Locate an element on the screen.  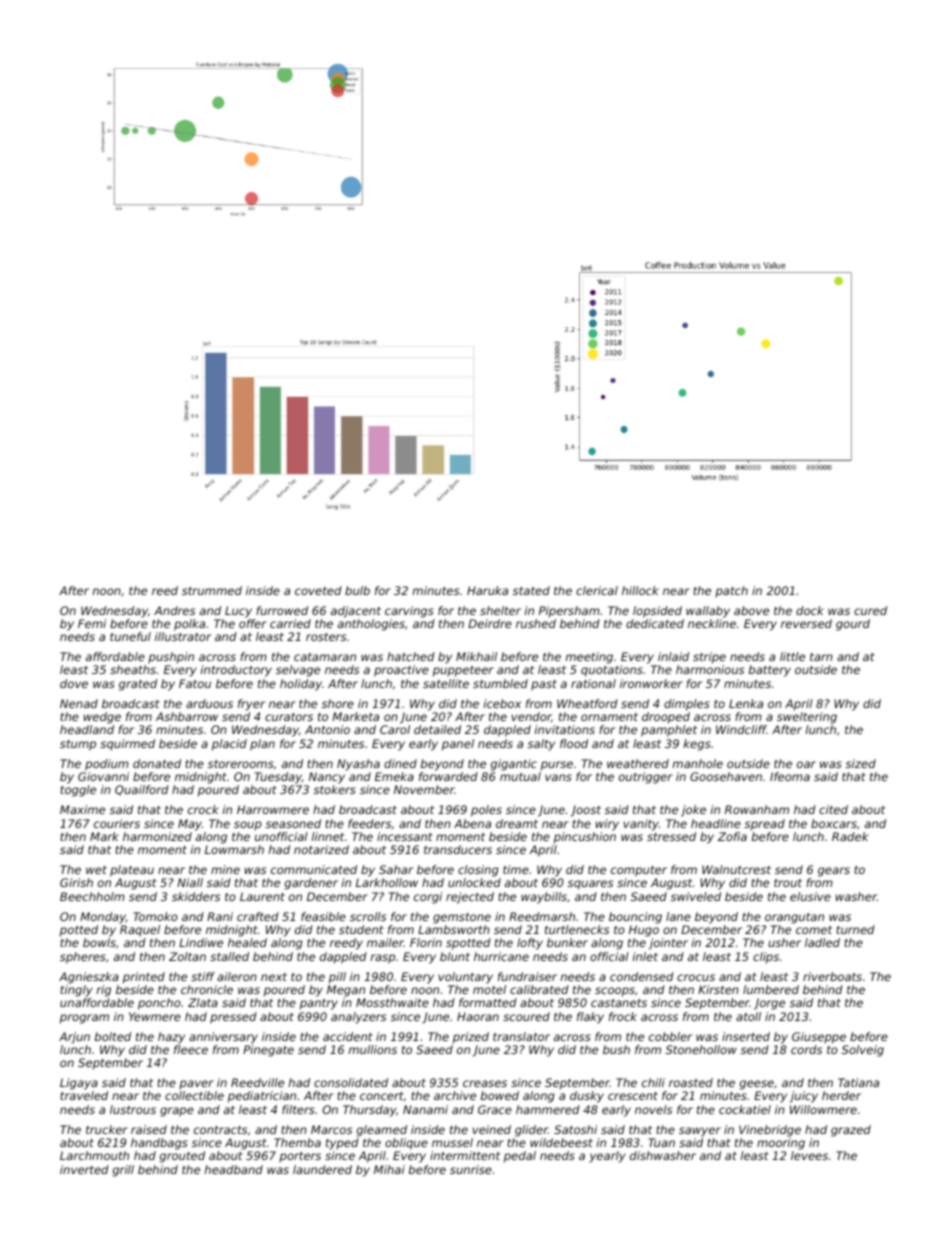
turned is located at coordinates (855, 929).
